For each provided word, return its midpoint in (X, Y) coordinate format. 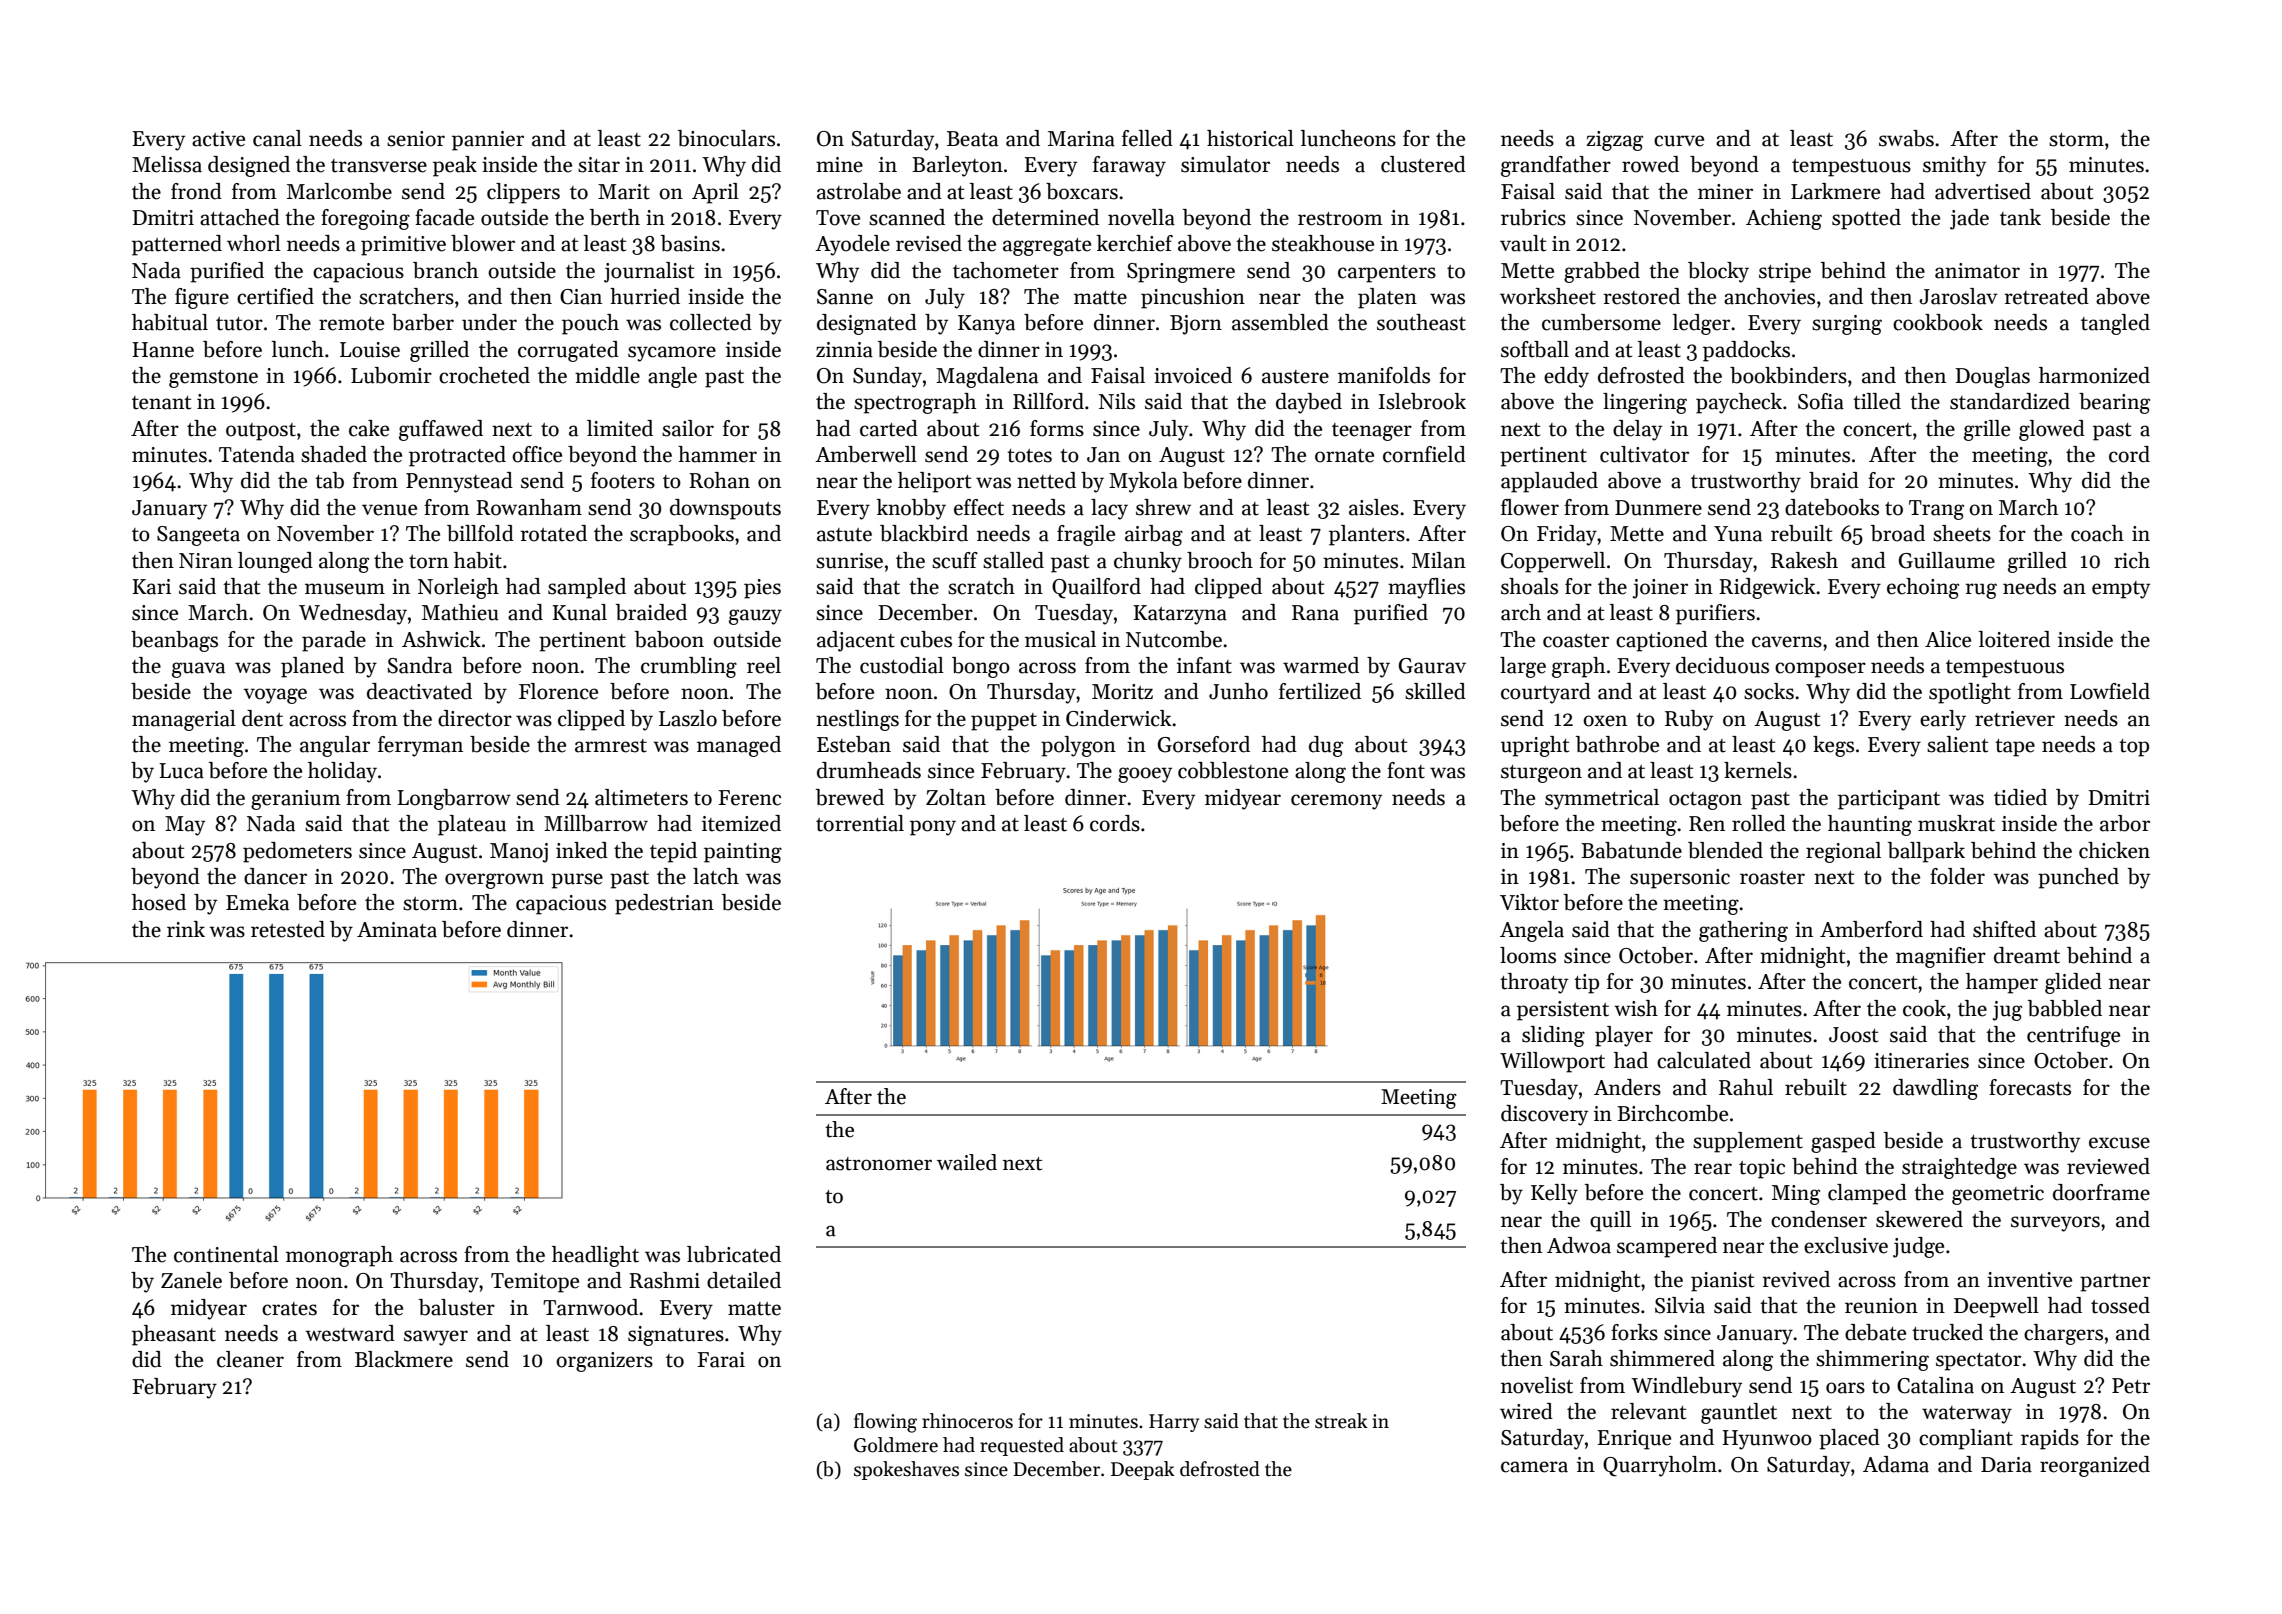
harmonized (2094, 375)
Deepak (1143, 1470)
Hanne (163, 350)
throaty (1534, 983)
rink (186, 929)
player (1624, 1036)
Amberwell (866, 454)
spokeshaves (906, 1470)
